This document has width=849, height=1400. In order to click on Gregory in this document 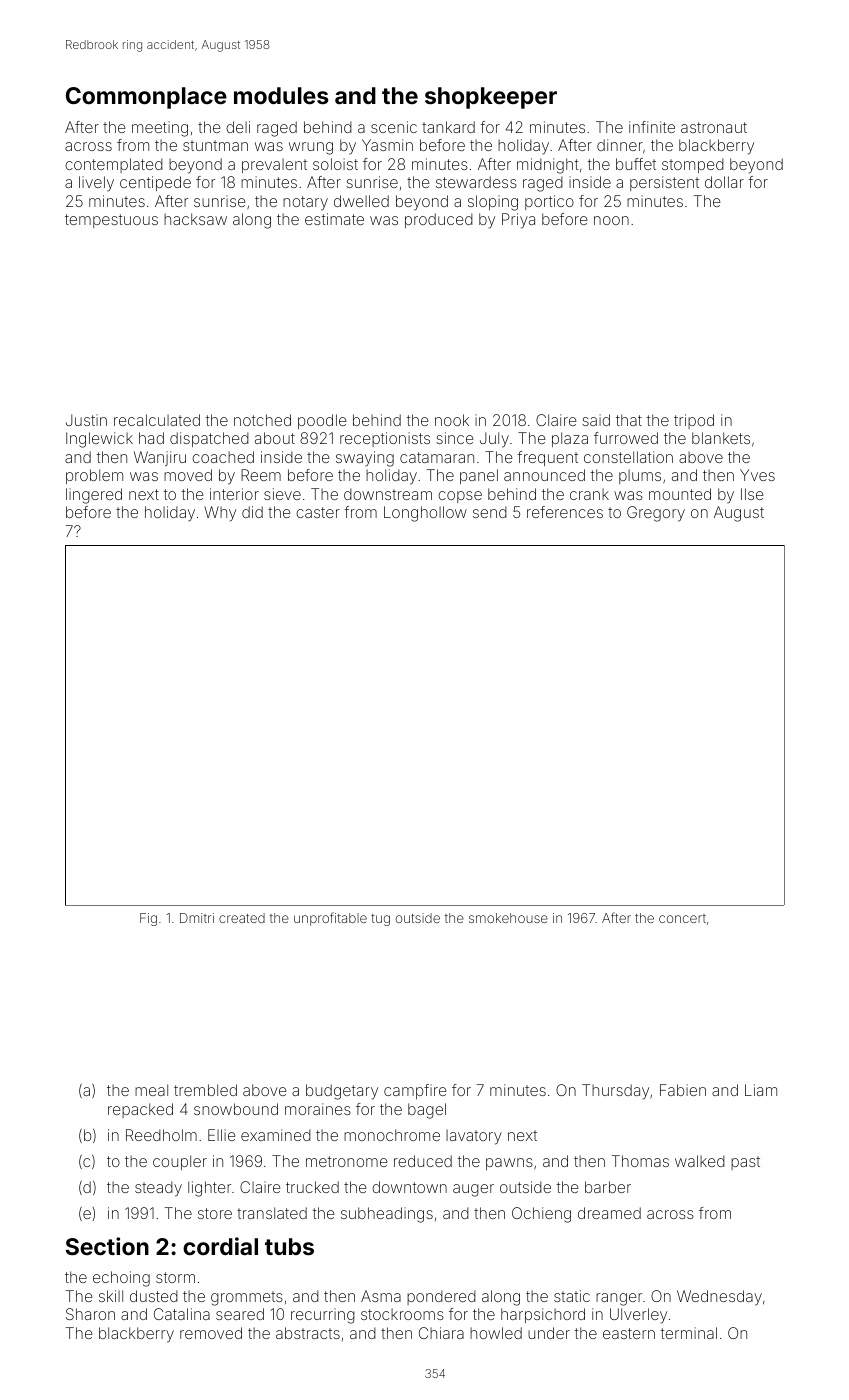, I will do `click(656, 514)`.
